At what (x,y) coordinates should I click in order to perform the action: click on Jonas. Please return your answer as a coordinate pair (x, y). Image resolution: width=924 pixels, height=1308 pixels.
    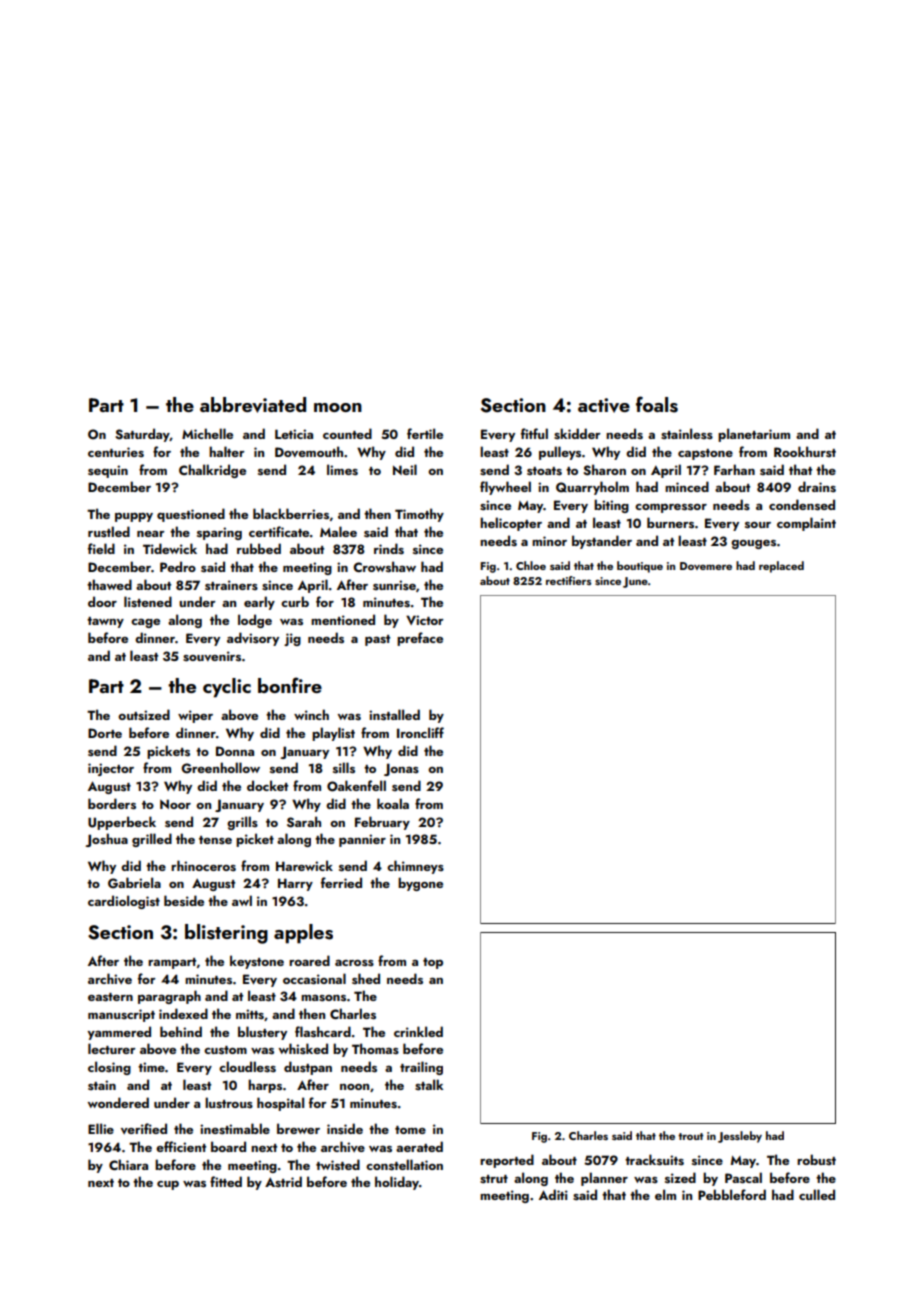
    Looking at the image, I should click on (401, 769).
